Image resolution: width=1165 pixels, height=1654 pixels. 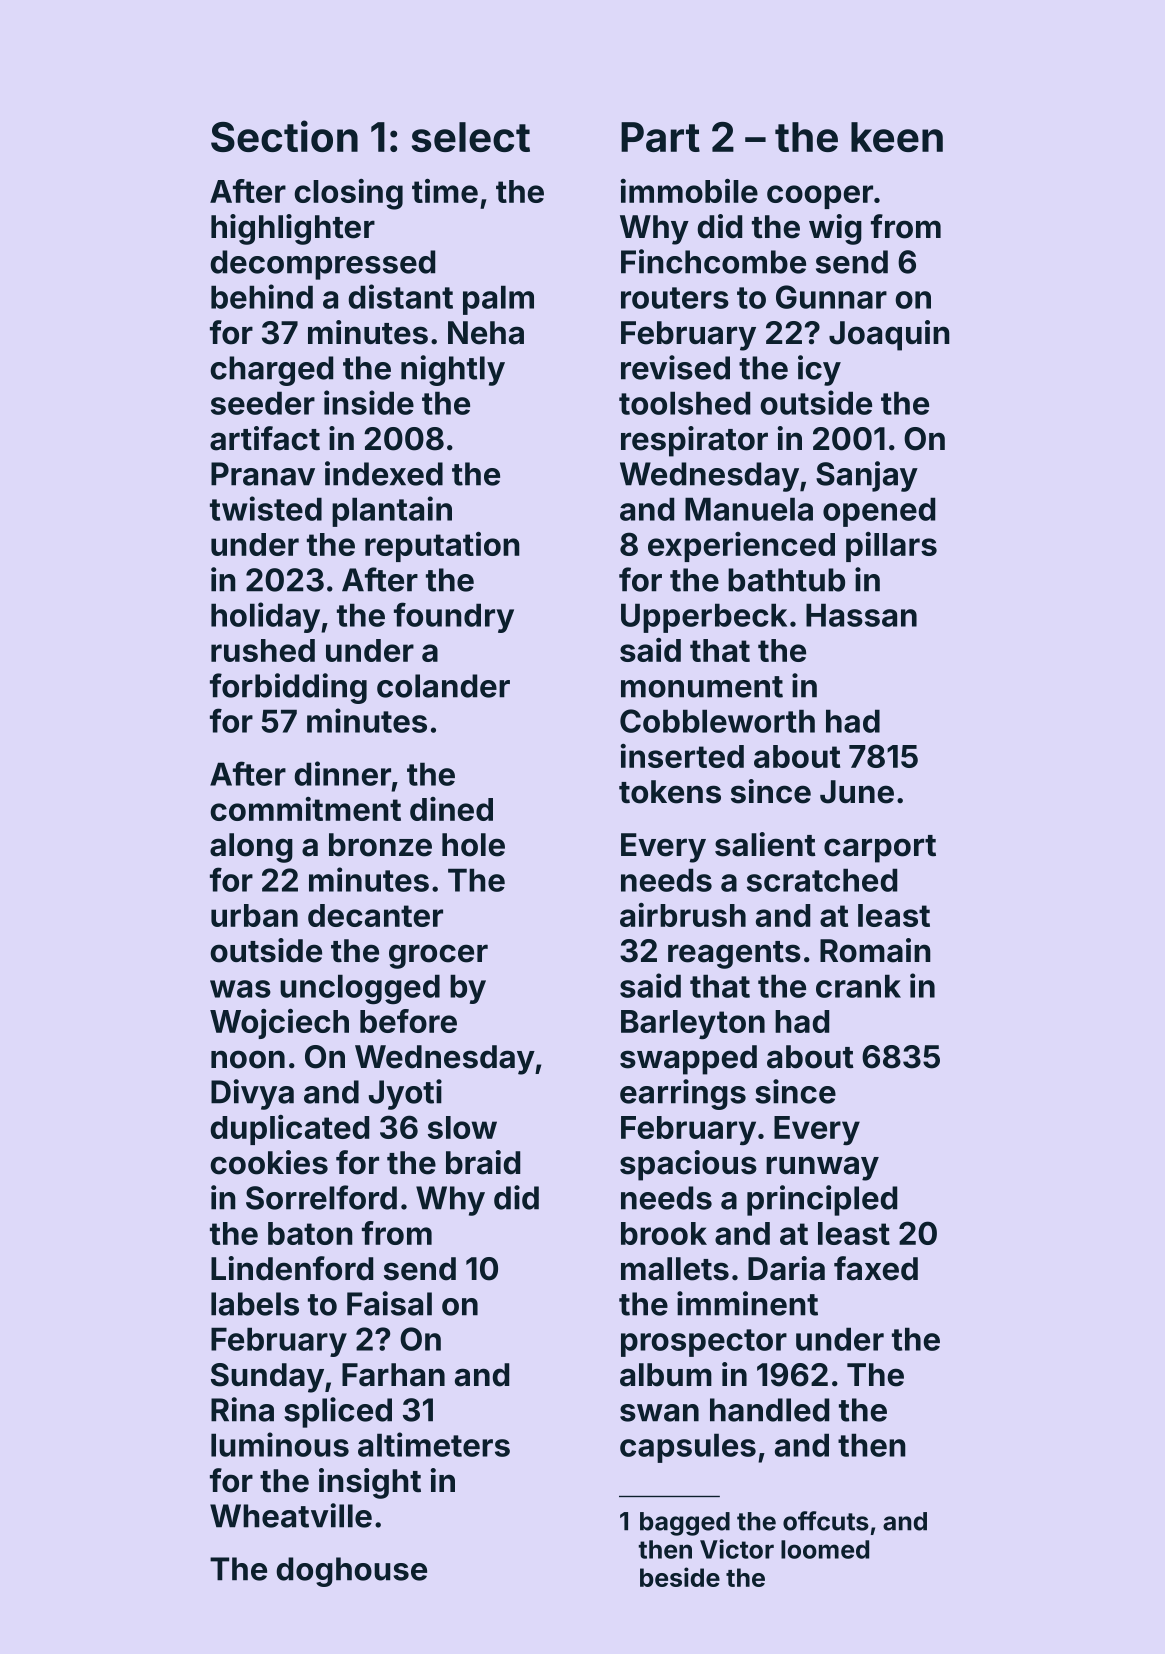 What do you see at coordinates (265, 617) in the screenshot?
I see `holiday` at bounding box center [265, 617].
